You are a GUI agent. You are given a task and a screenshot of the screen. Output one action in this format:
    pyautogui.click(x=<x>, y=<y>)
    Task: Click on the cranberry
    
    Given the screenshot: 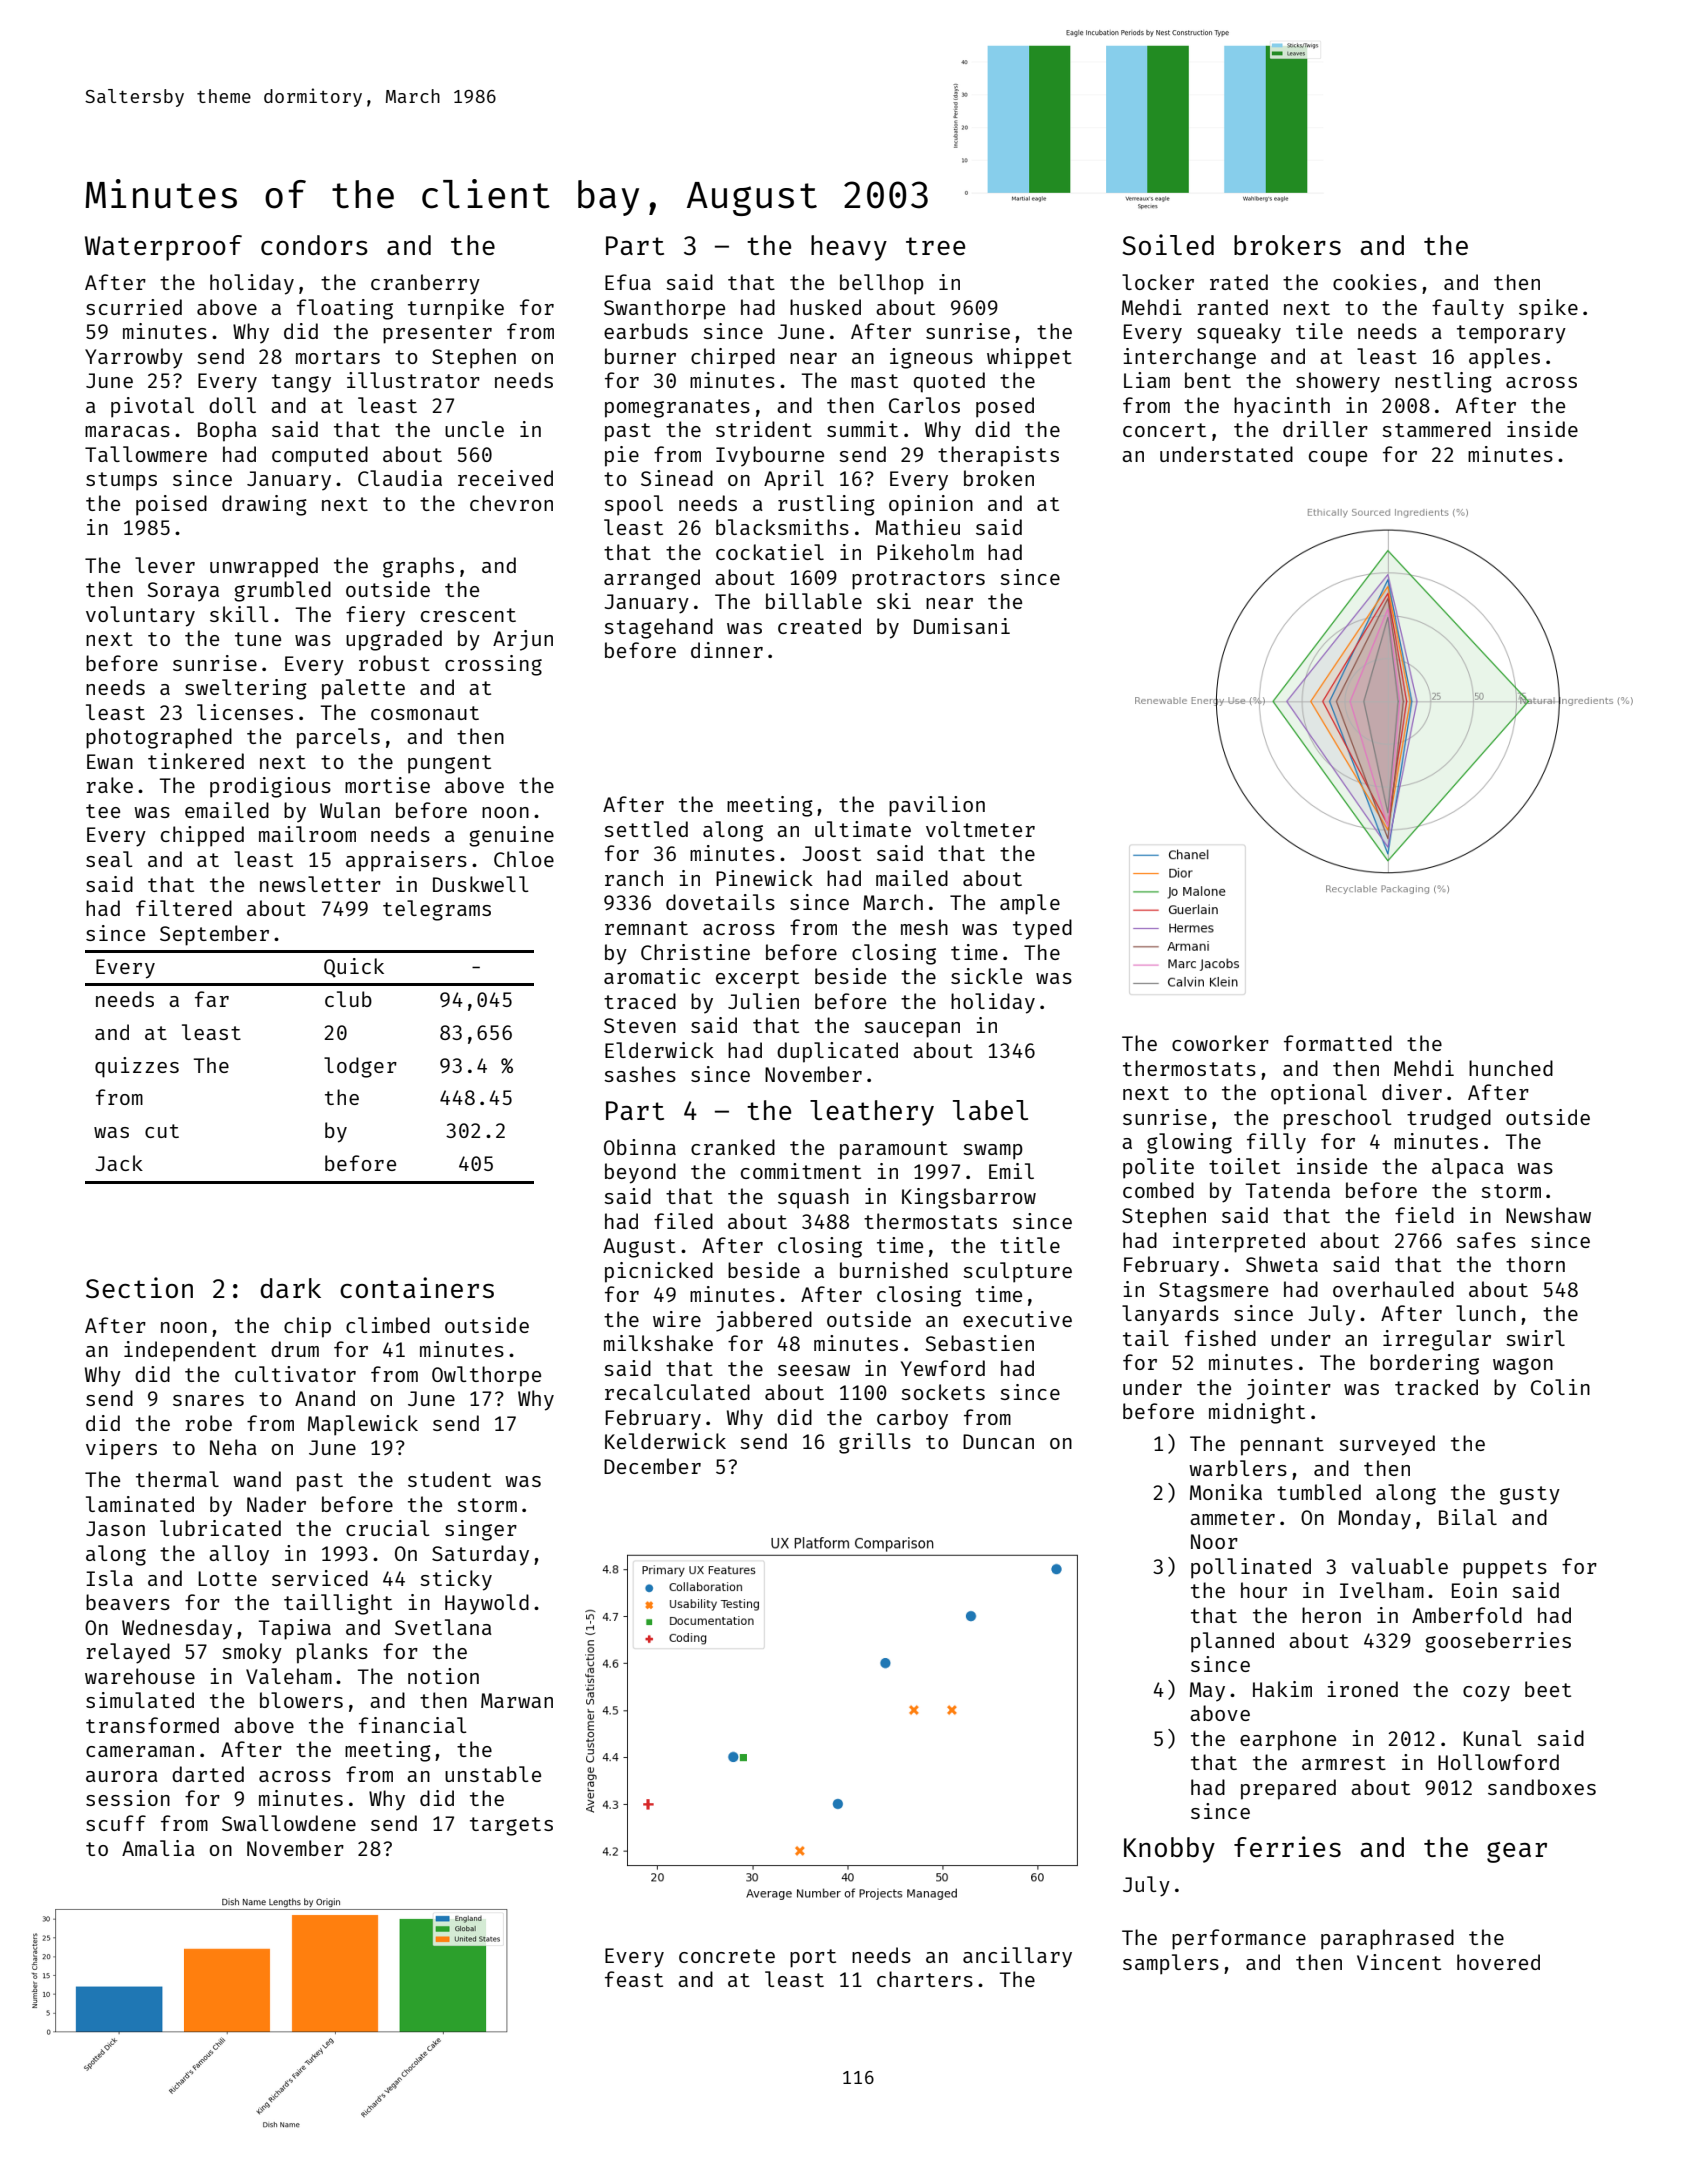 What is the action you would take?
    pyautogui.click(x=425, y=284)
